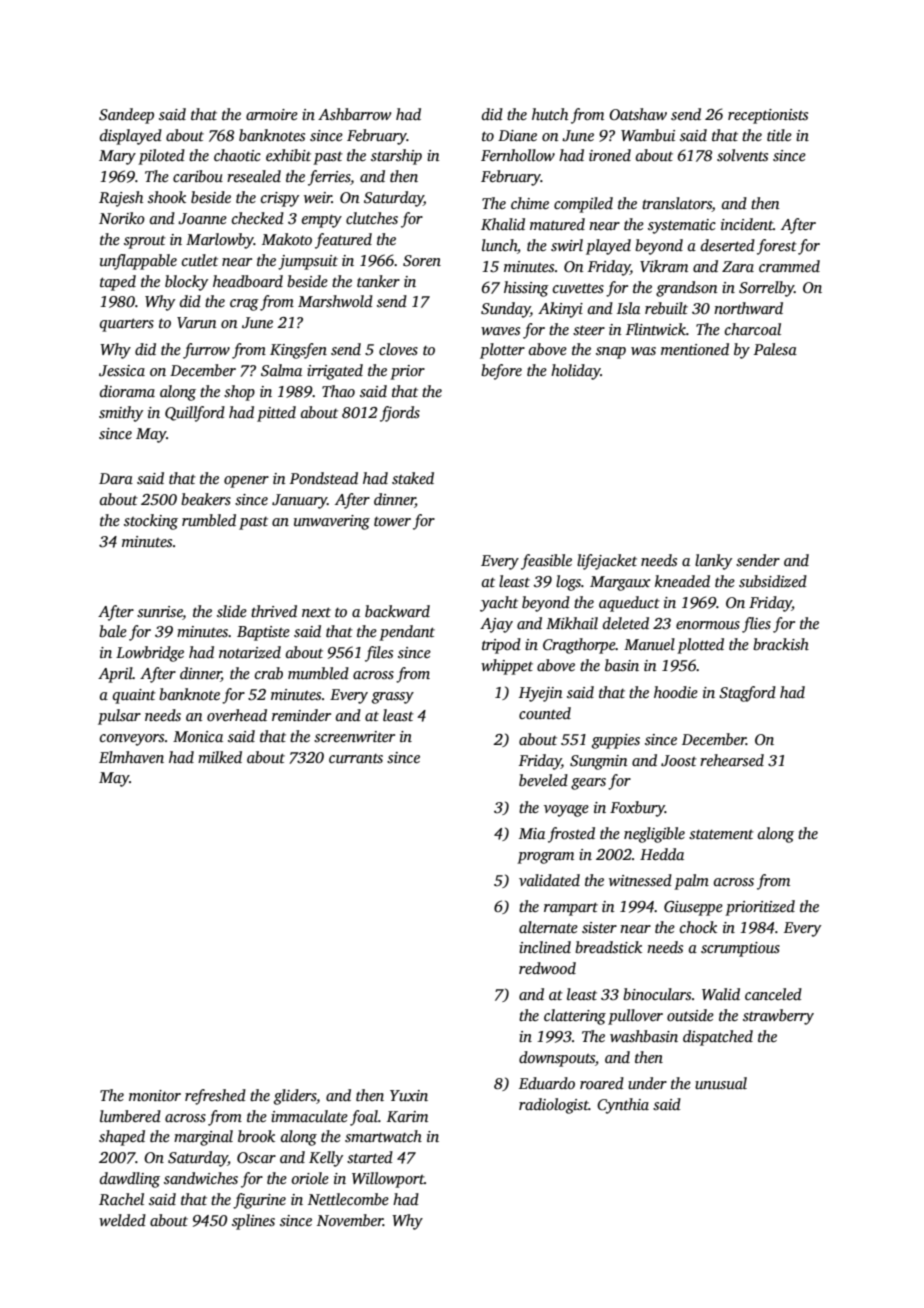 The height and width of the screenshot is (1308, 924). What do you see at coordinates (272, 114) in the screenshot?
I see `armoire` at bounding box center [272, 114].
